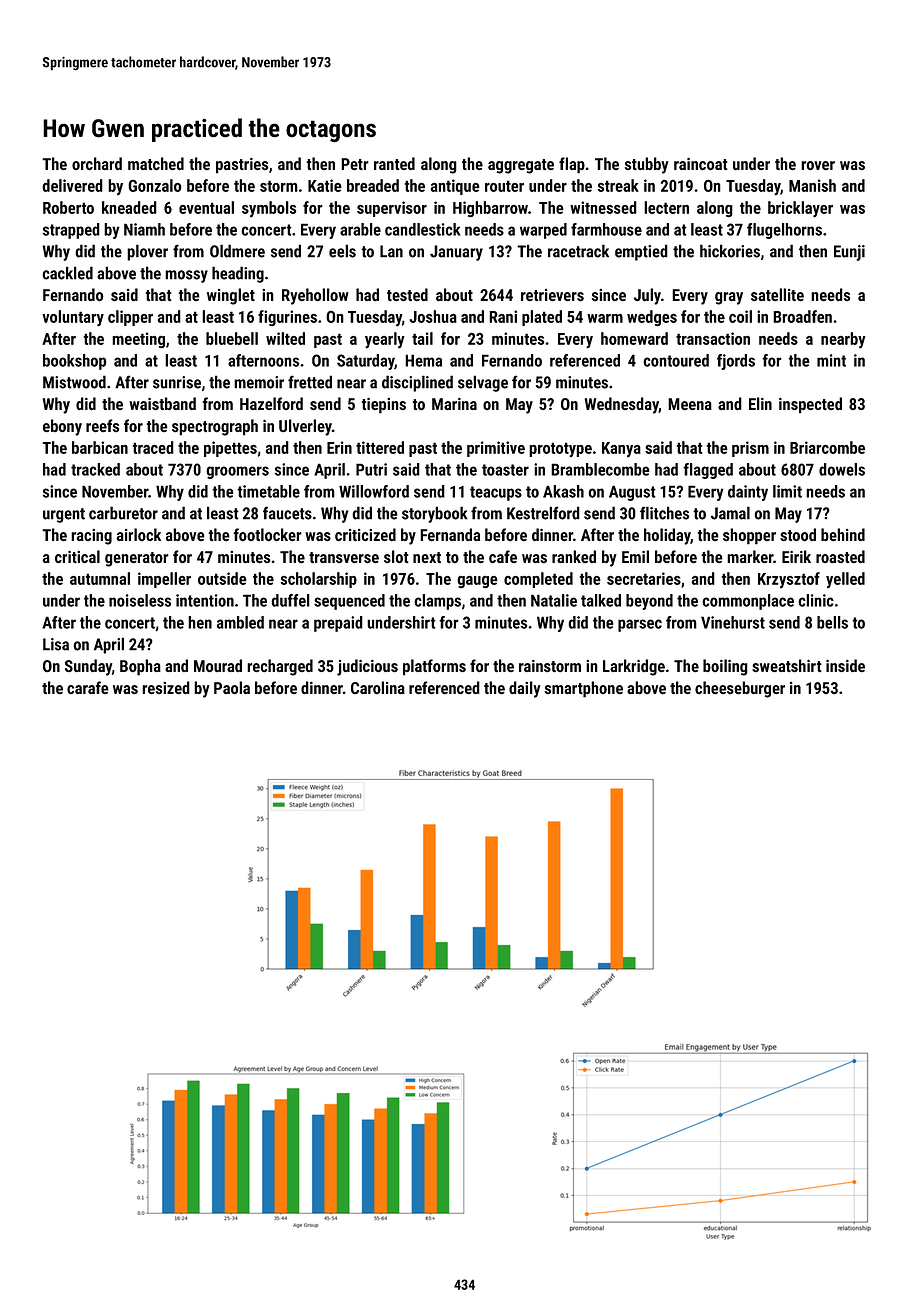 This screenshot has width=908, height=1316. I want to click on cheeseburger, so click(740, 689).
